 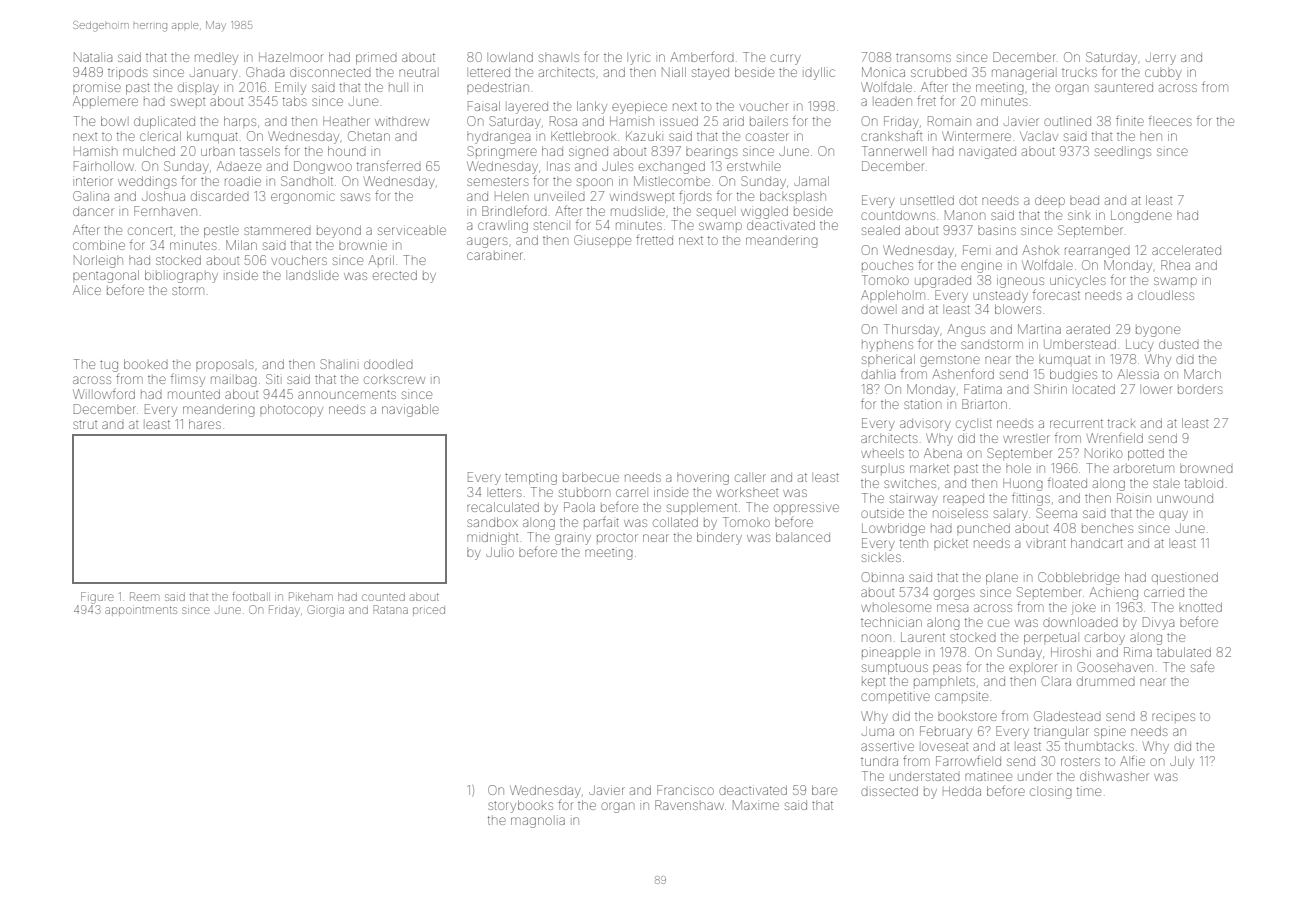 What do you see at coordinates (495, 256) in the page?
I see `carabiner` at bounding box center [495, 256].
